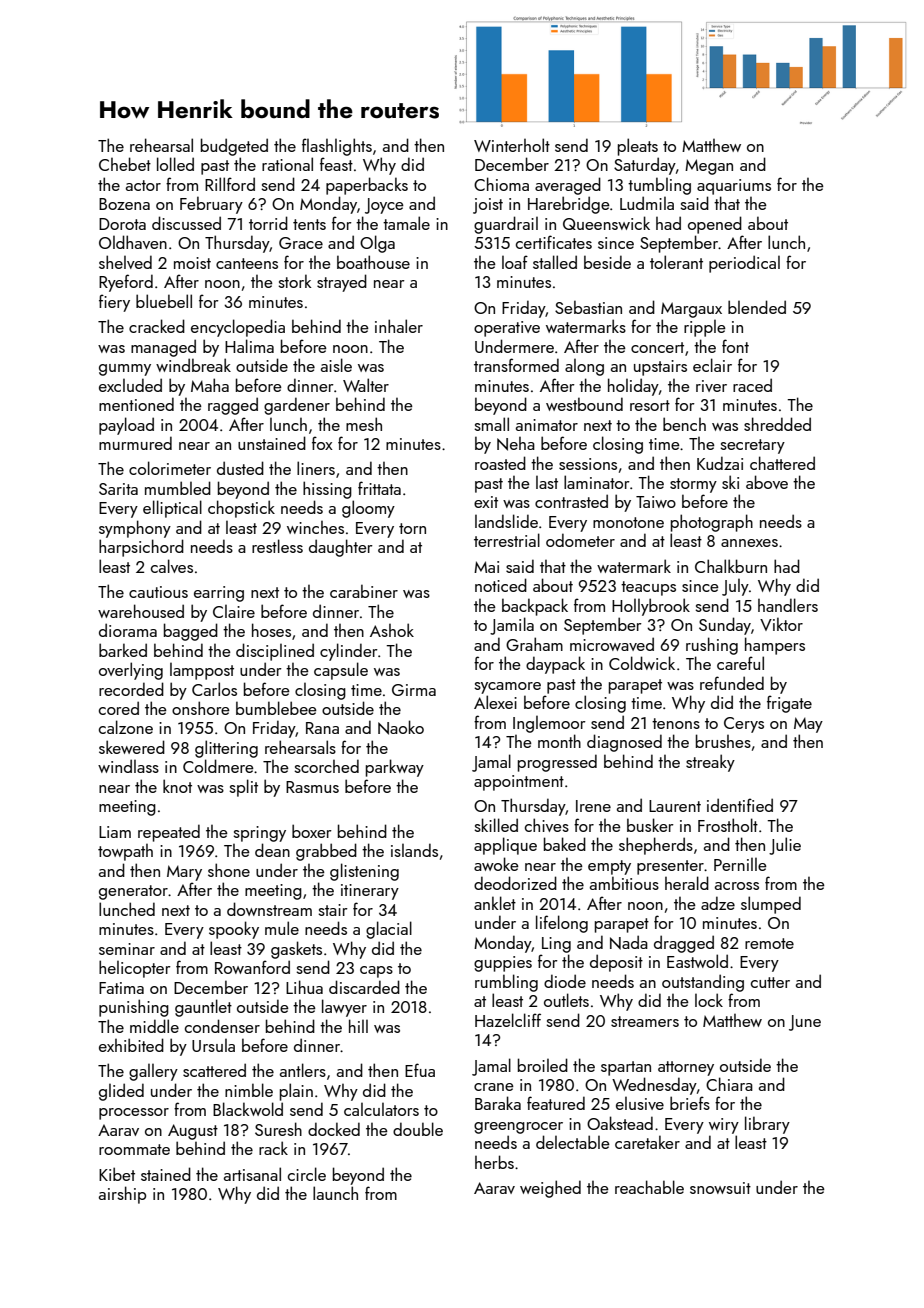 The width and height of the page is (924, 1308). I want to click on Winterholt, so click(512, 145).
